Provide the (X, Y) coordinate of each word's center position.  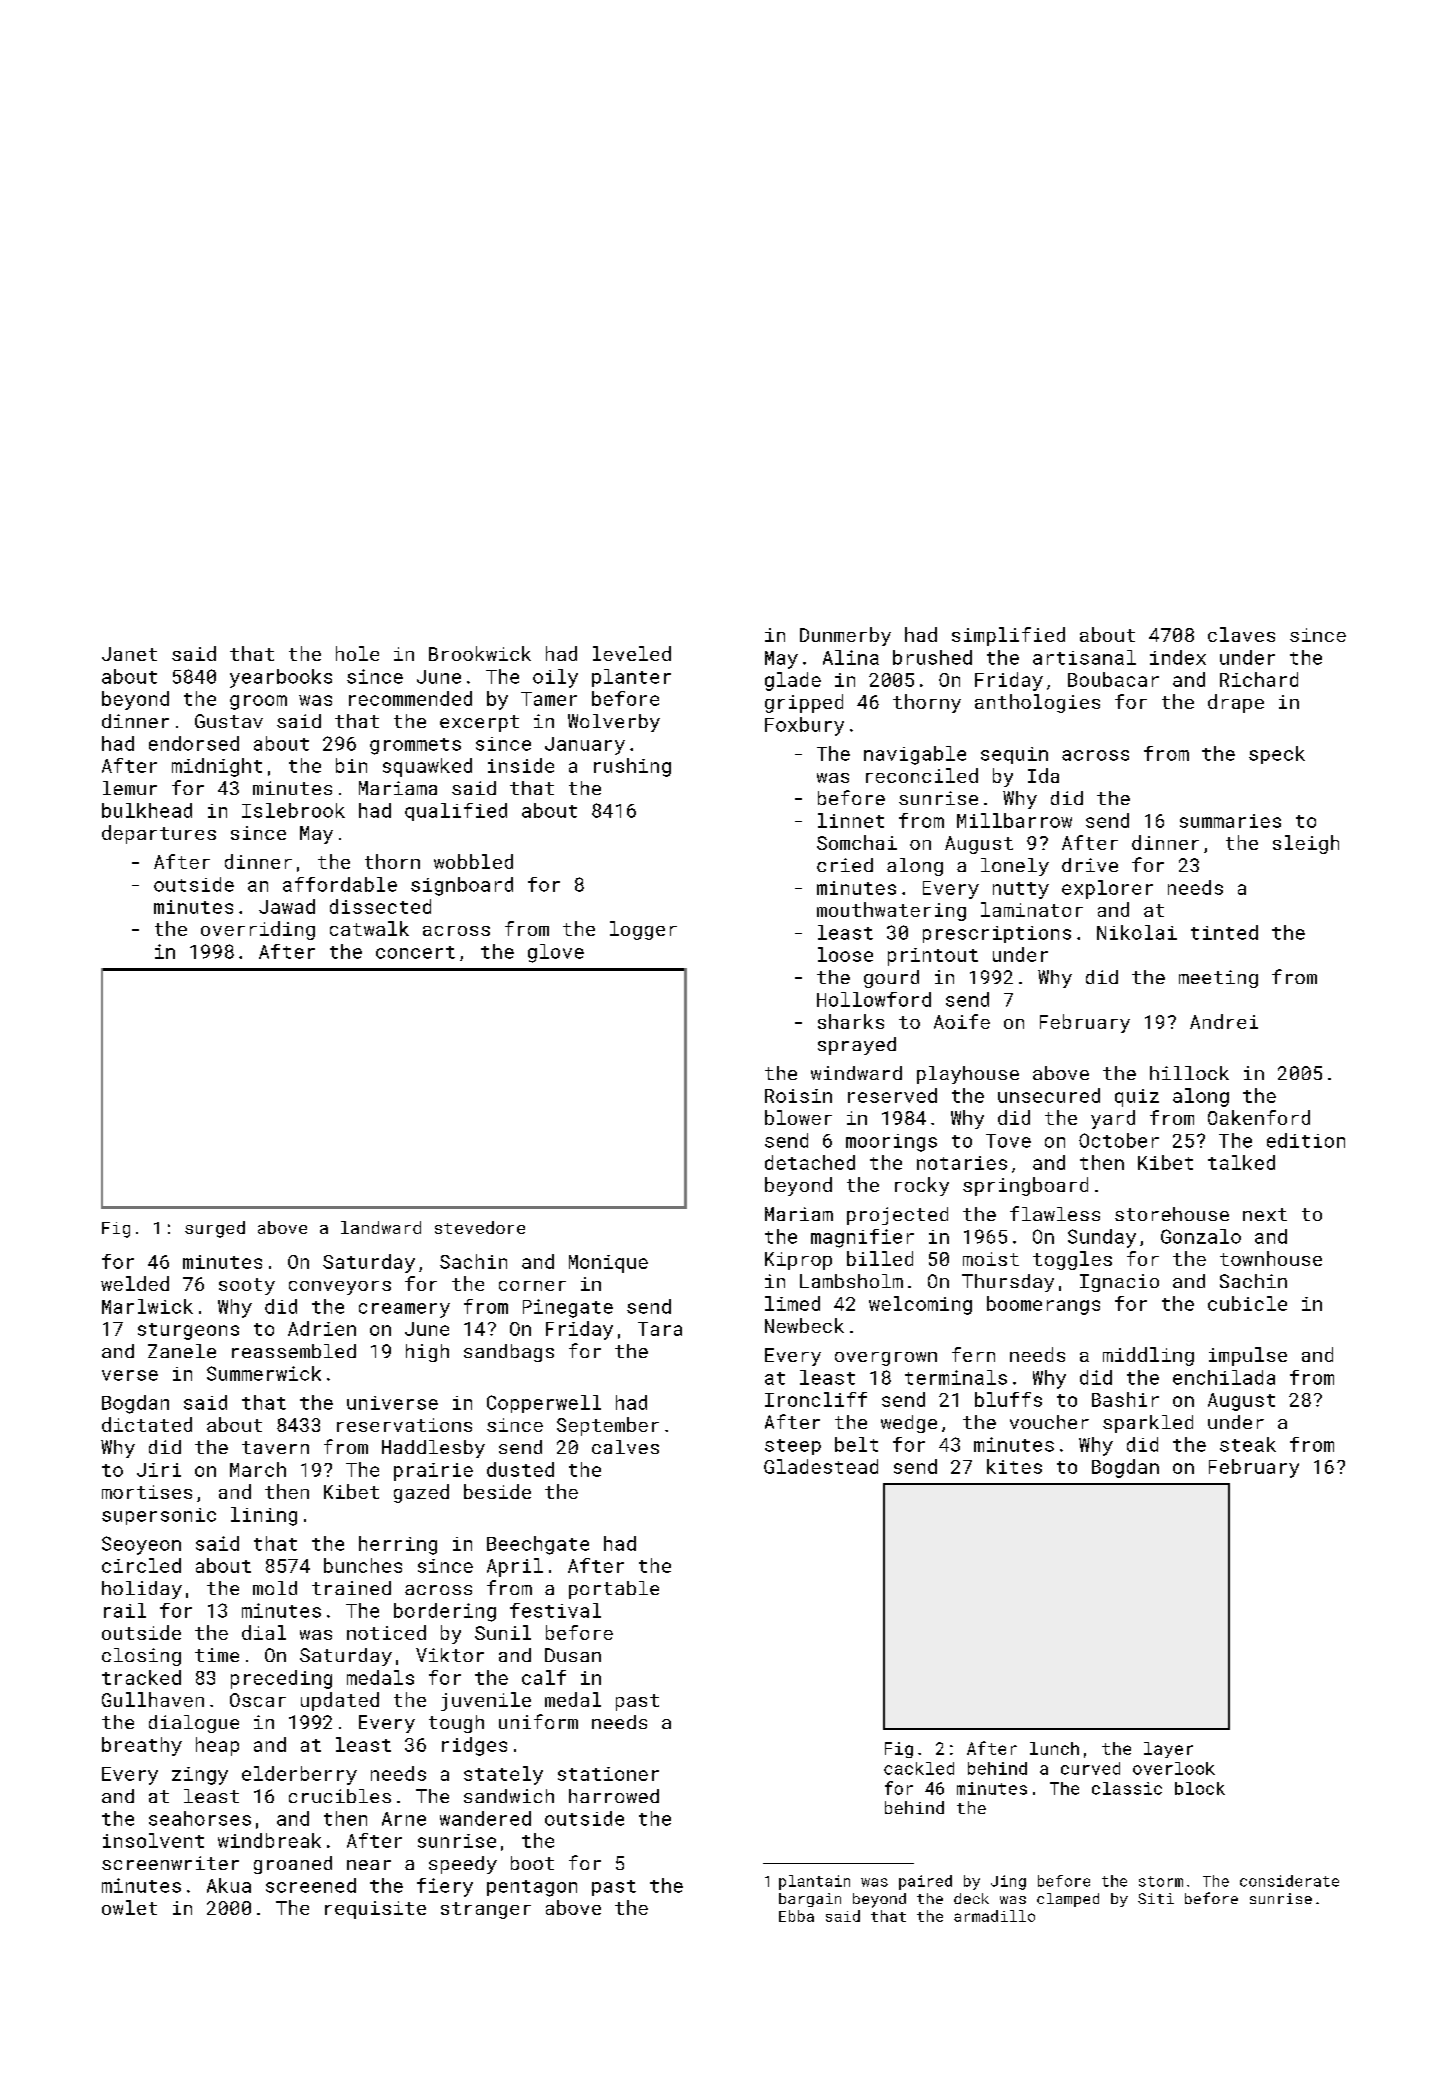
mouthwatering (891, 911)
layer (1168, 1750)
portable (614, 1590)
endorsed (194, 743)
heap (217, 1746)
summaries (1230, 821)
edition (1306, 1140)
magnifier (862, 1238)
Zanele (182, 1351)
